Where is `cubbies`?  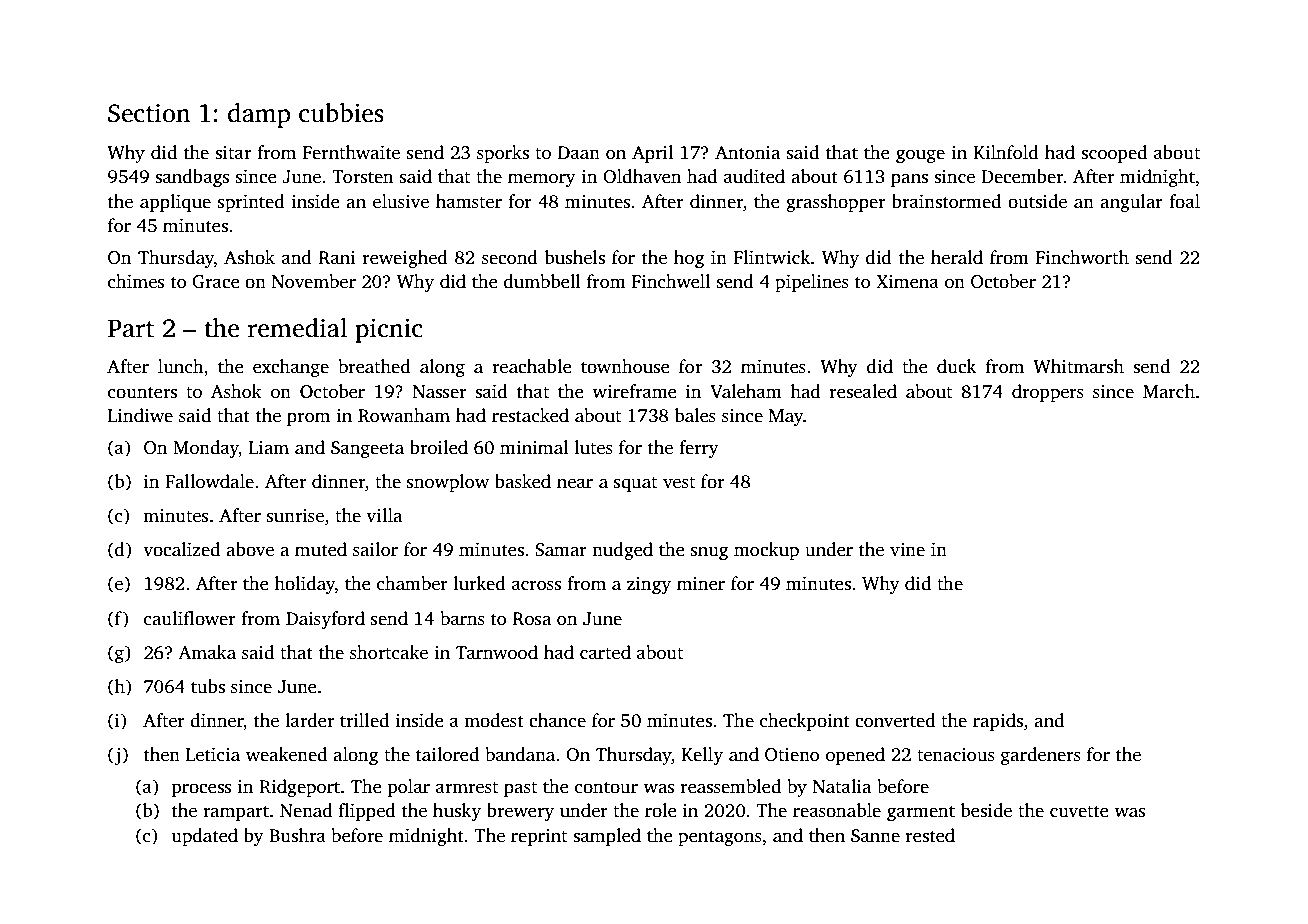
cubbies is located at coordinates (341, 113).
